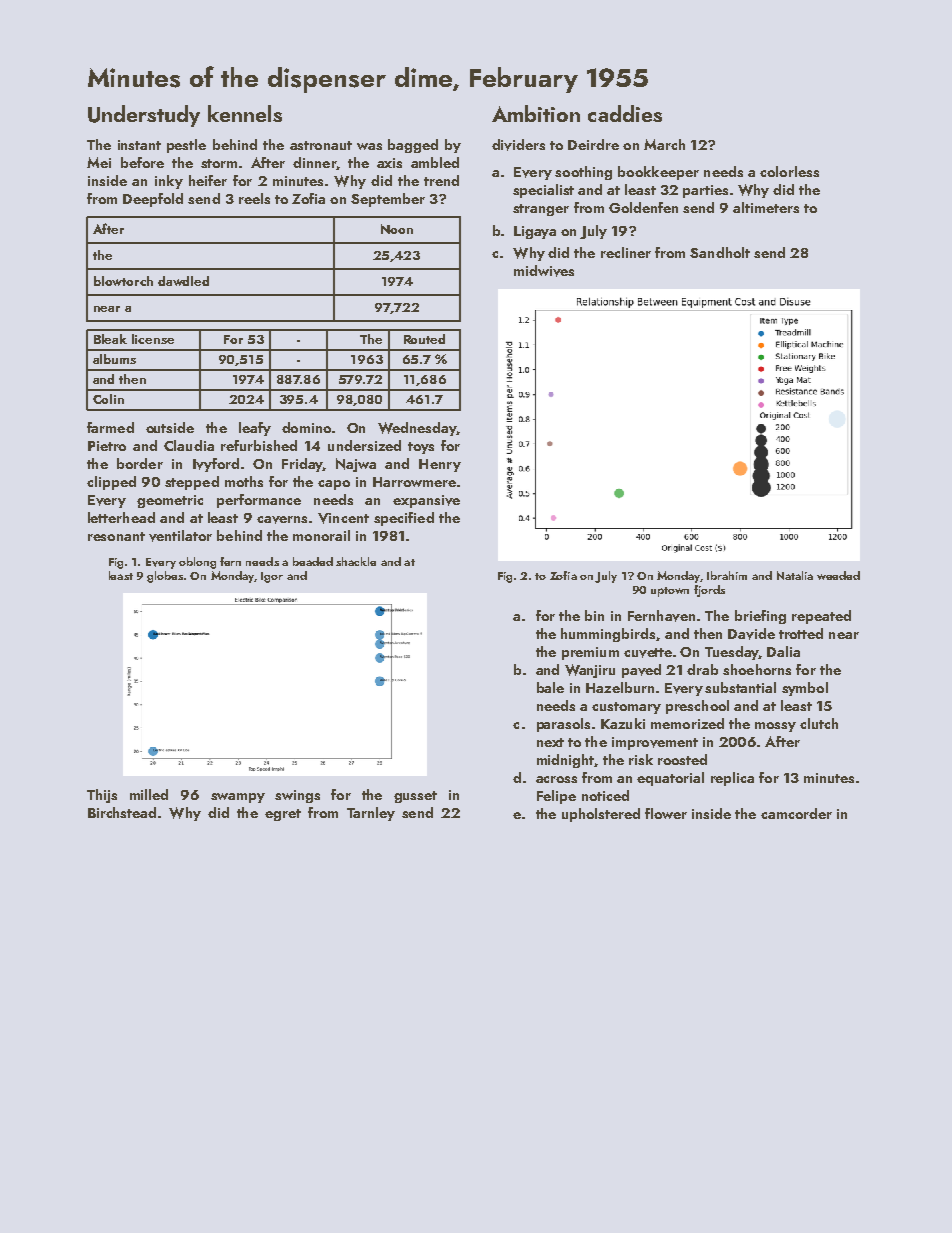  I want to click on mossy, so click(775, 727).
